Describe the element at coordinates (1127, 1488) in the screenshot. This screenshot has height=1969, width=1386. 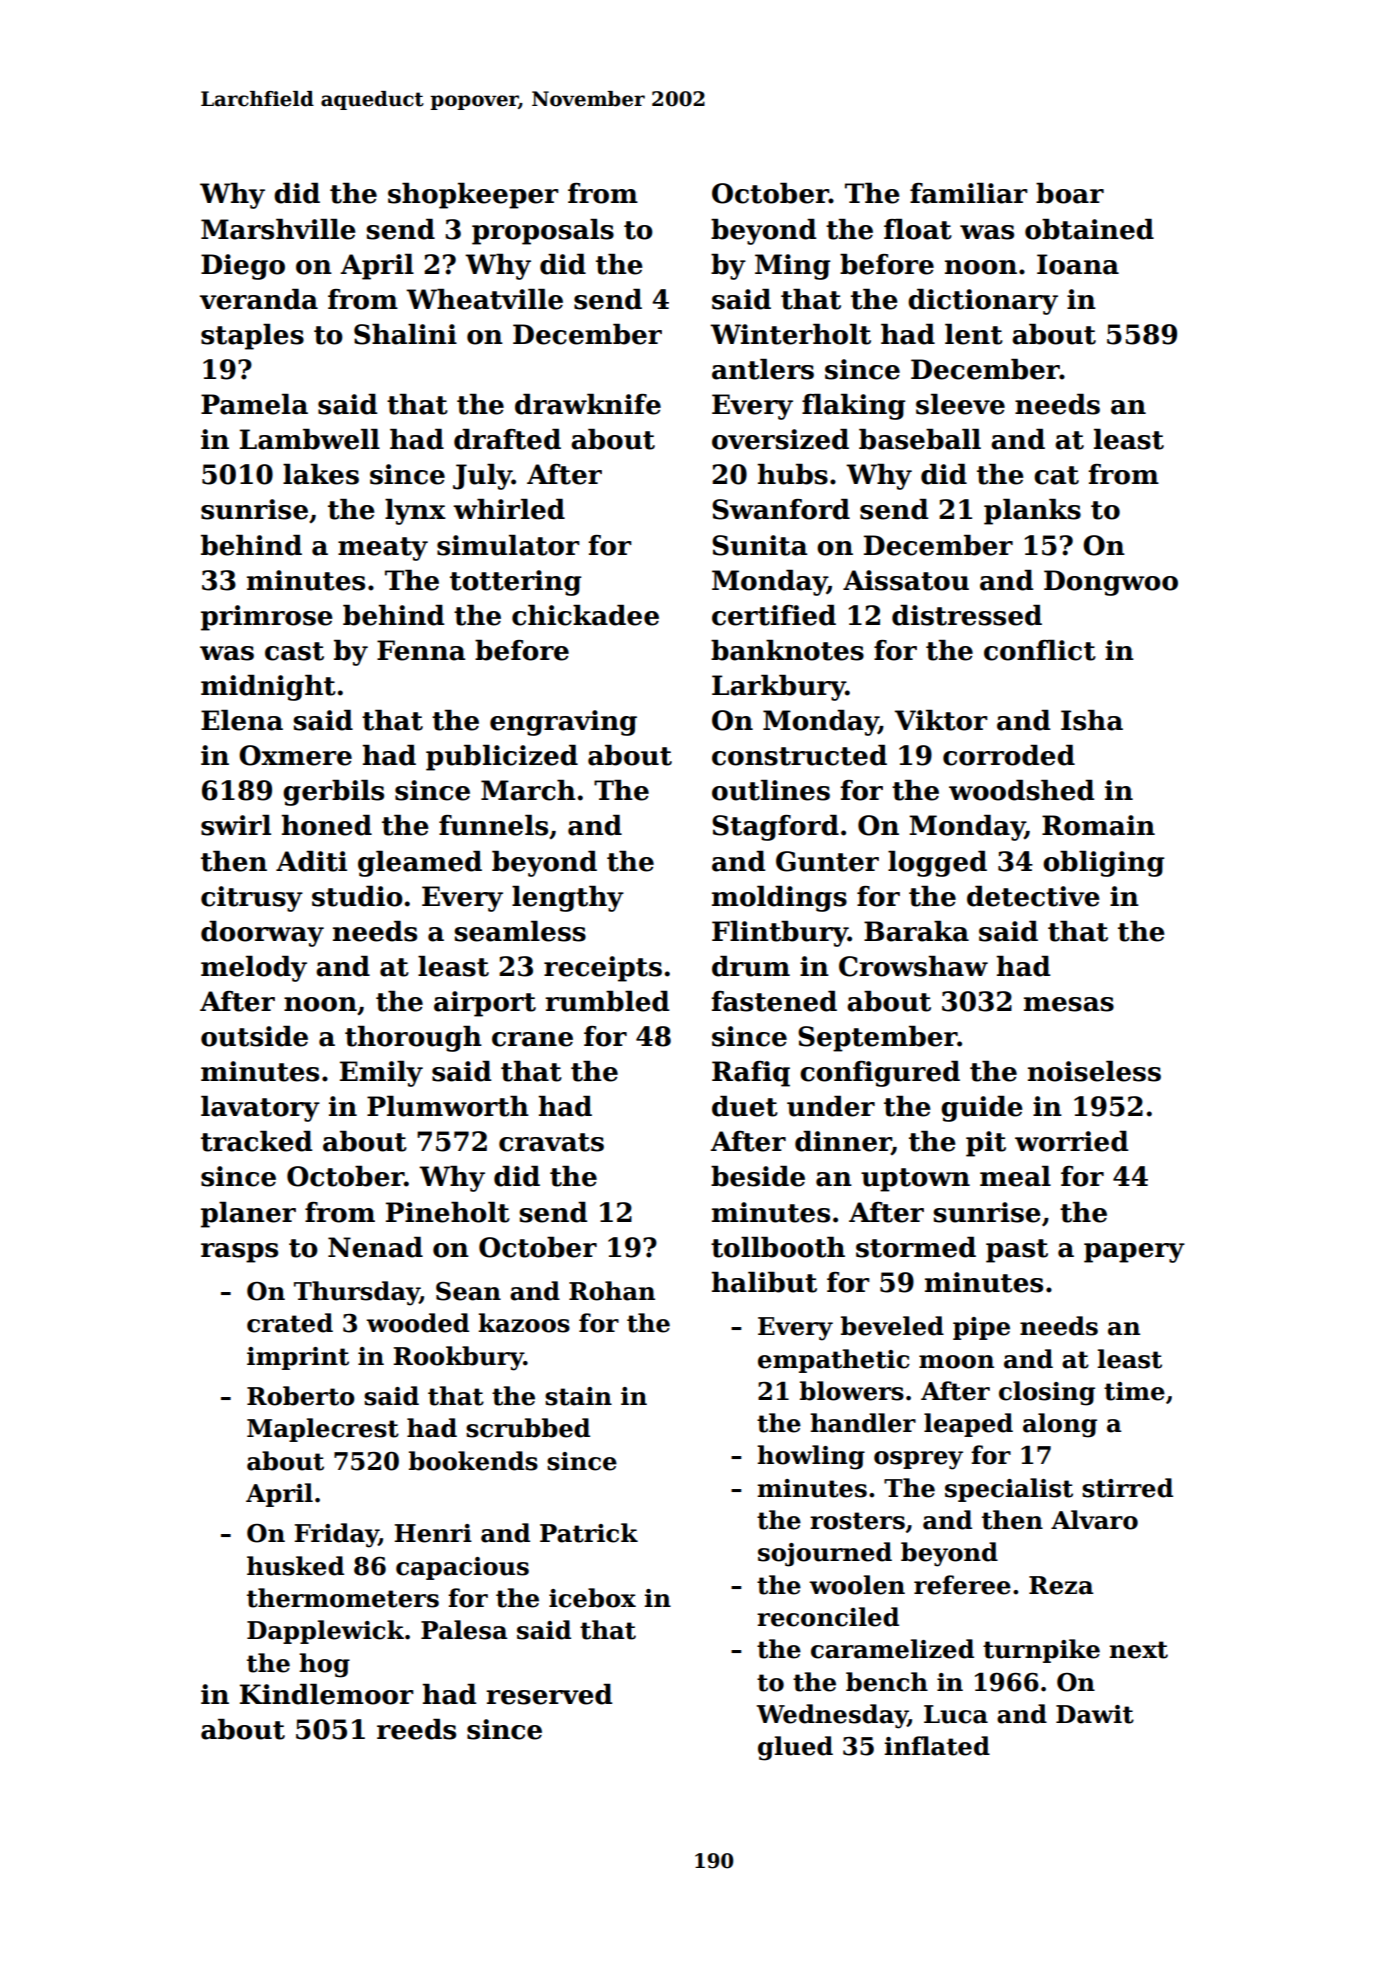
I see `stirred` at that location.
